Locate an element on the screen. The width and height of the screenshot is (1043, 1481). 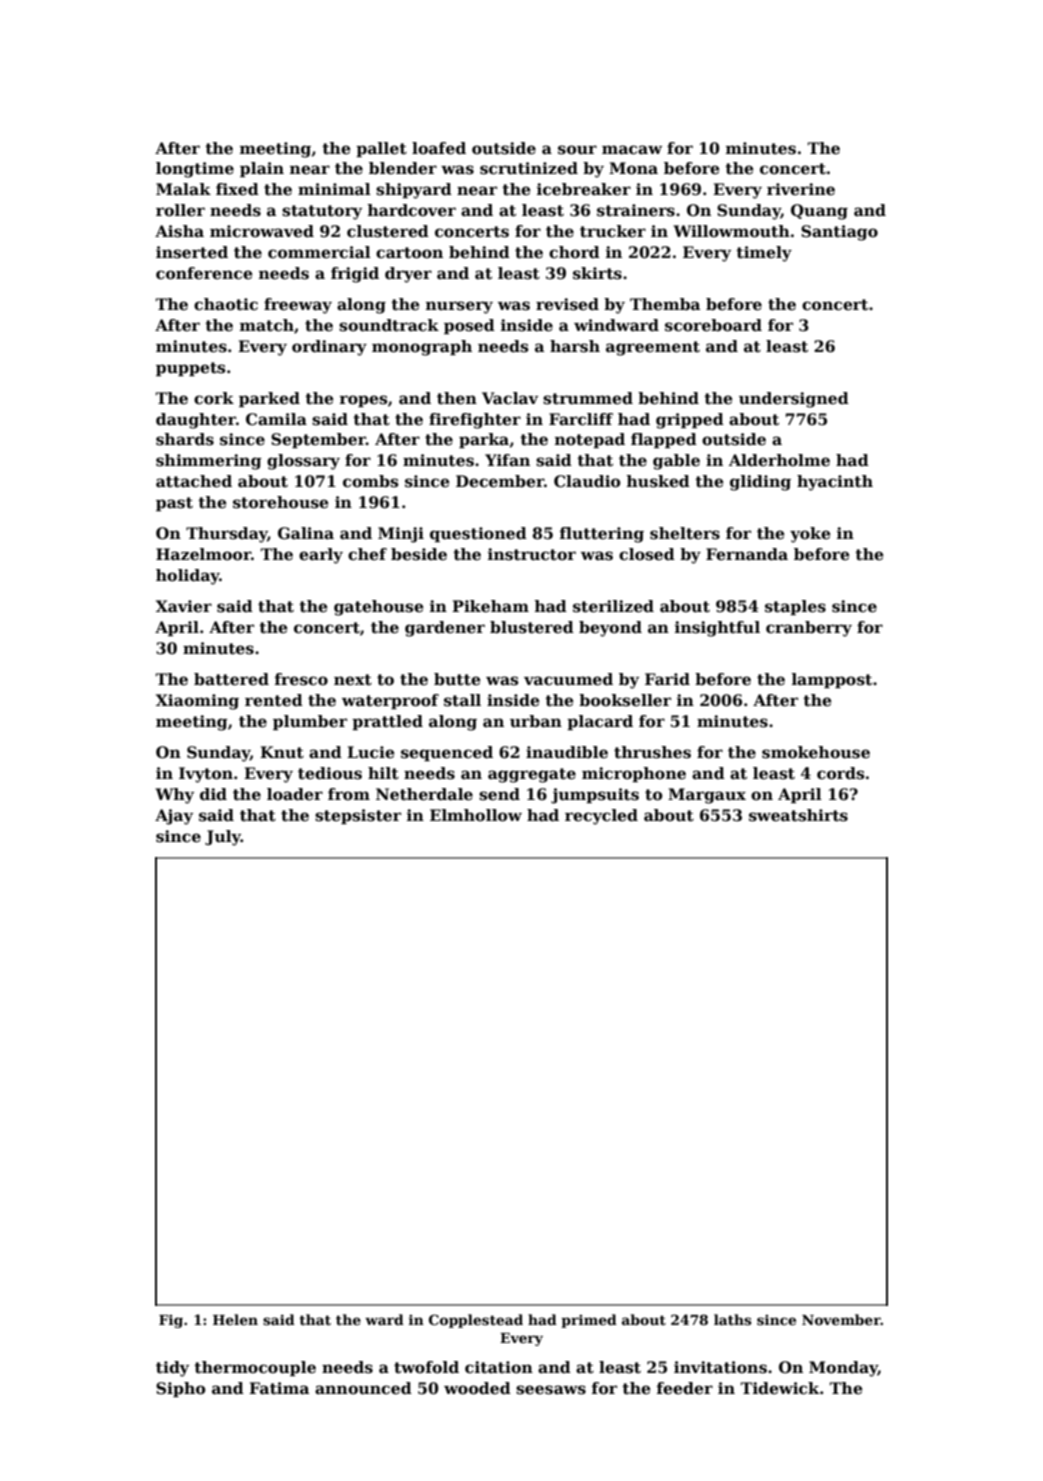
announced is located at coordinates (363, 1388).
